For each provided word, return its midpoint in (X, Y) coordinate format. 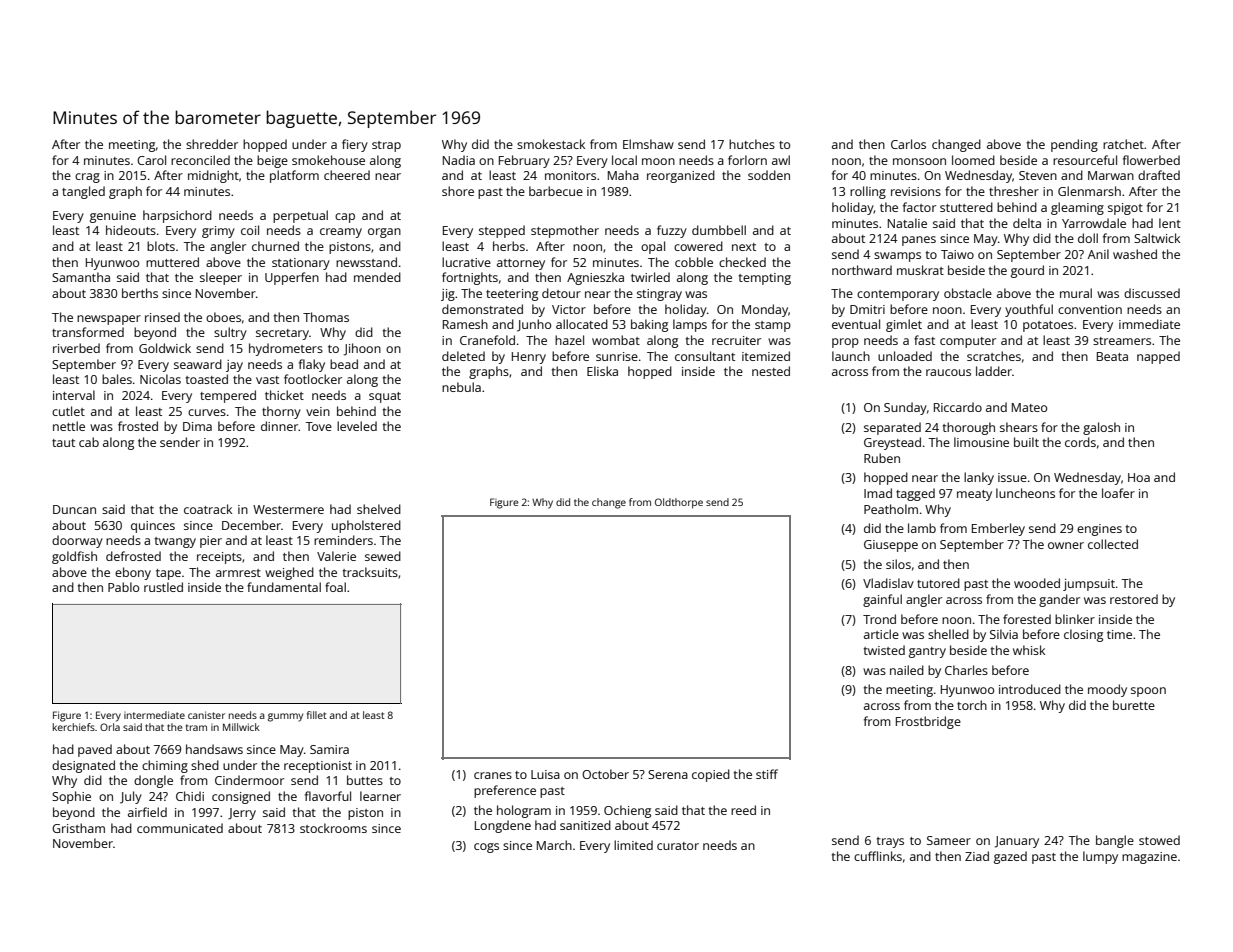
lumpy (1100, 857)
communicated (180, 828)
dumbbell (719, 230)
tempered (228, 396)
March (554, 845)
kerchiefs (74, 727)
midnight (213, 176)
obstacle (968, 293)
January (1017, 842)
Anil (1098, 254)
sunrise (617, 356)
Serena (668, 774)
